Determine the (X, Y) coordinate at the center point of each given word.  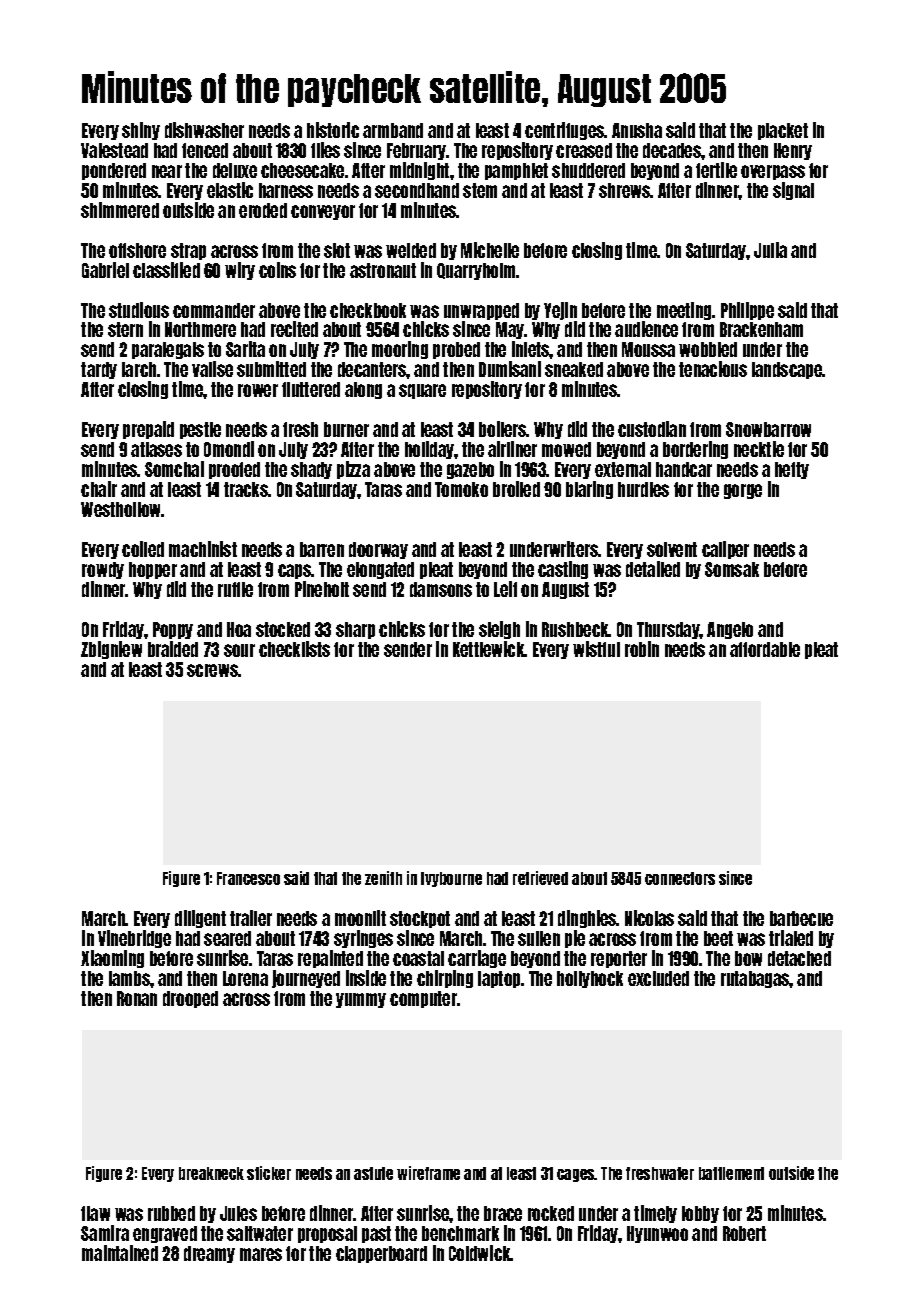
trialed (791, 938)
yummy (361, 1000)
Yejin (560, 311)
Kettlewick (489, 649)
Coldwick (480, 1253)
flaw (95, 1213)
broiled (516, 489)
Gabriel (105, 270)
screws (212, 670)
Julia (770, 250)
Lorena (245, 978)
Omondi (229, 449)
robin (642, 649)
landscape (787, 370)
